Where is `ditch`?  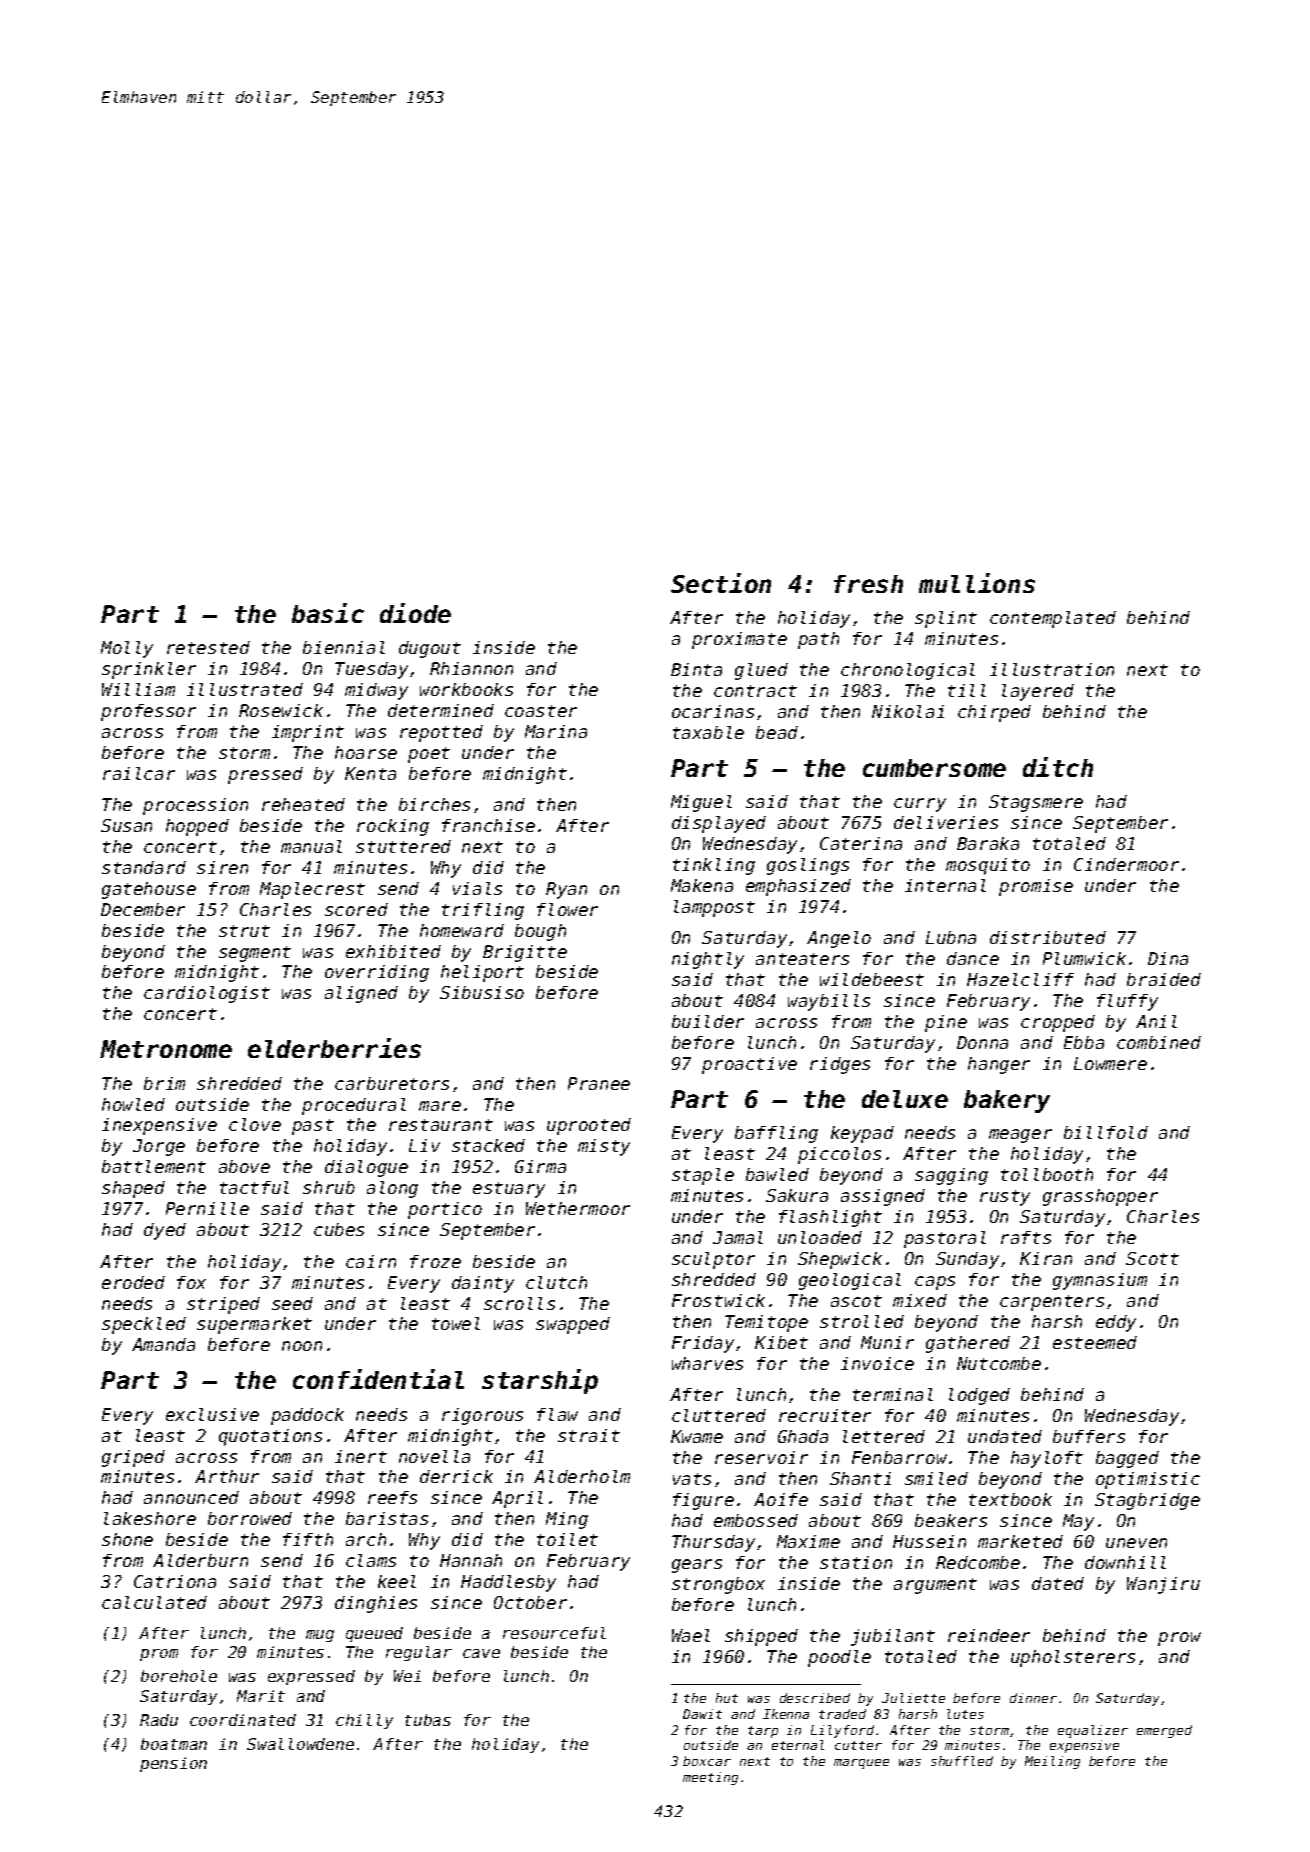 ditch is located at coordinates (1058, 767).
